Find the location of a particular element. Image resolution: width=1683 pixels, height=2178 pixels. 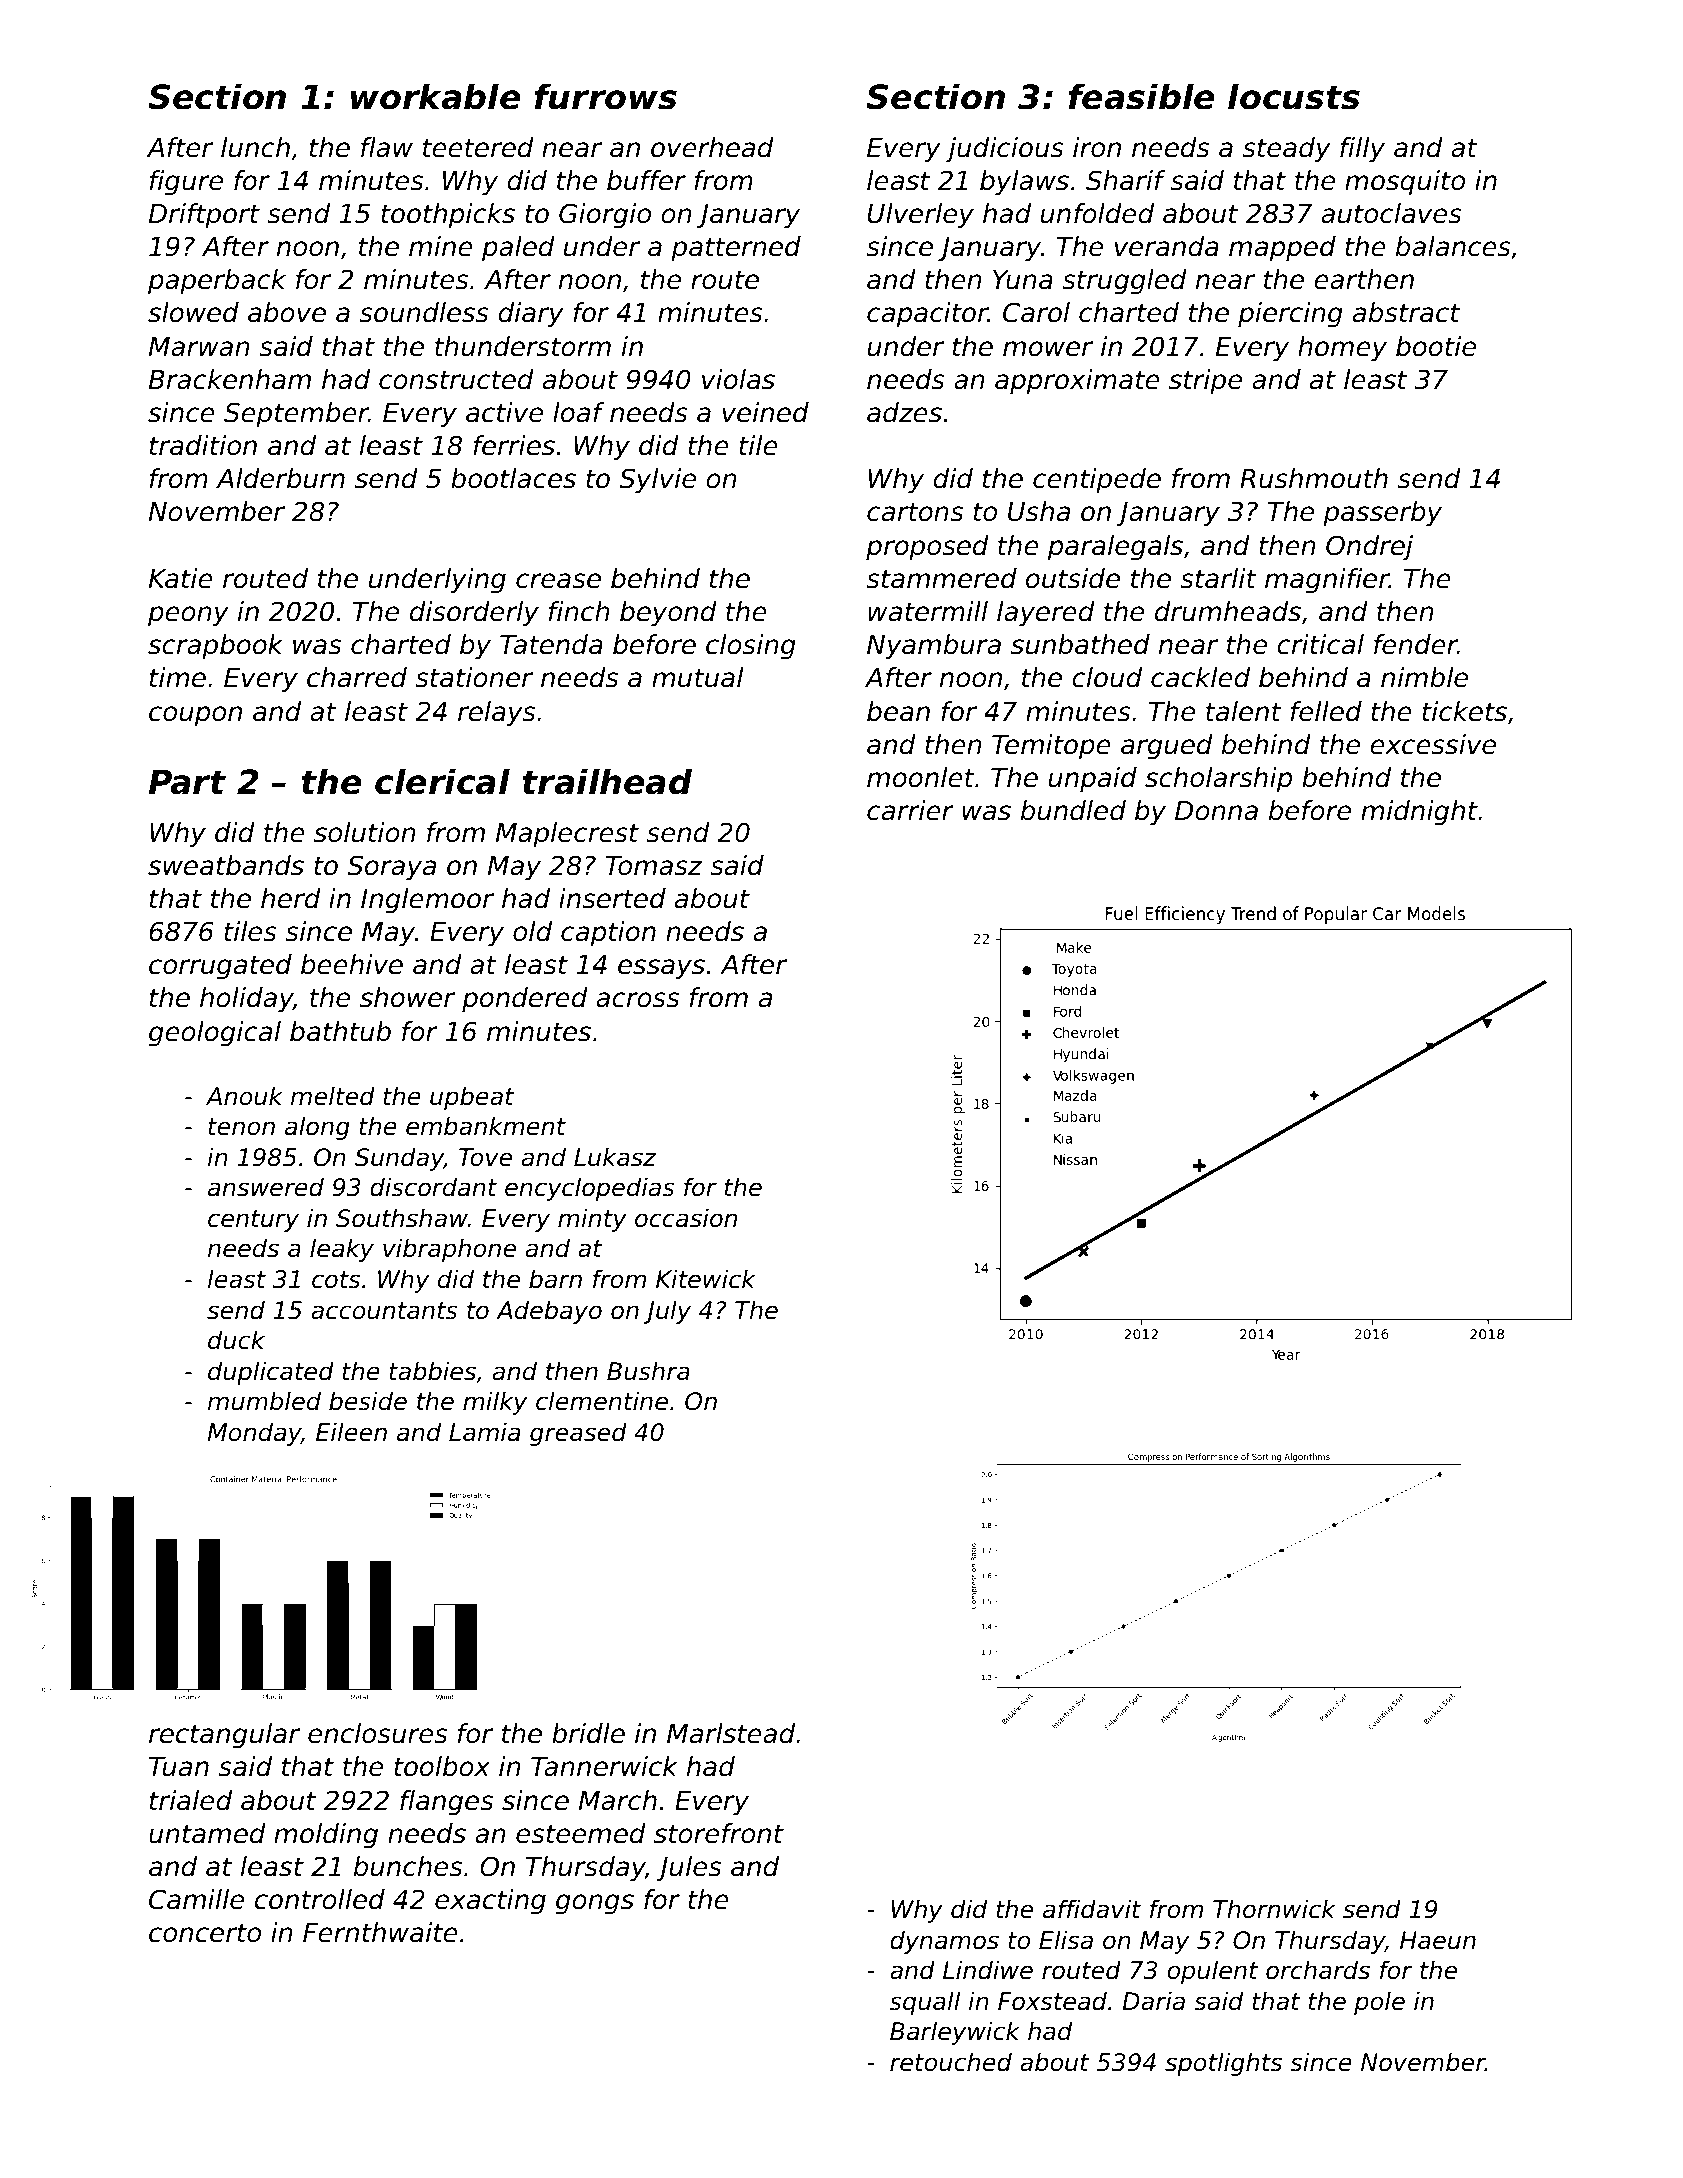

greased is located at coordinates (578, 1434).
